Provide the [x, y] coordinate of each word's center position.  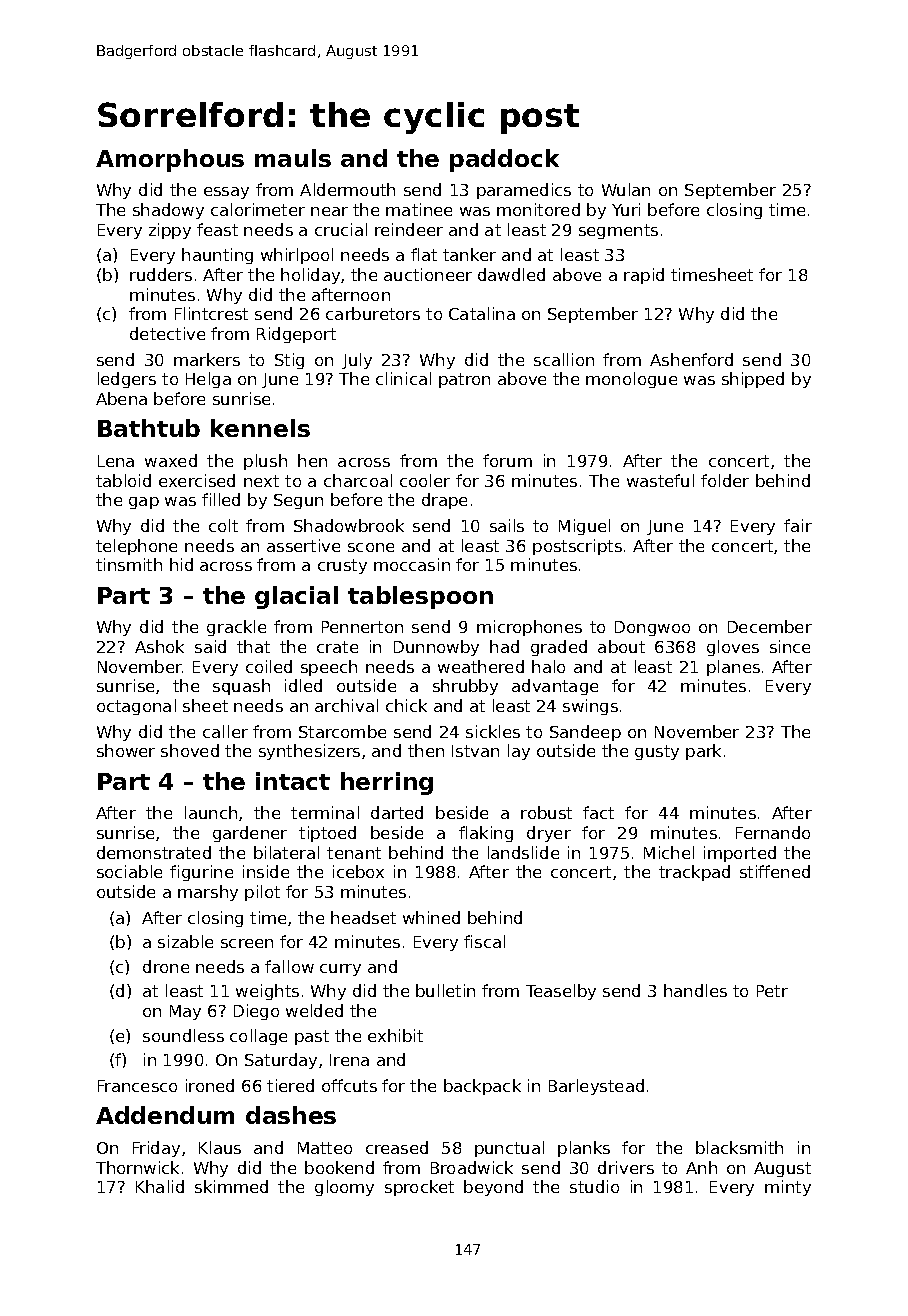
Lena [116, 461]
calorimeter [258, 209]
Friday [156, 1149]
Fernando [773, 832]
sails [507, 525]
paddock [504, 160]
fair [798, 525]
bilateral [286, 852]
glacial [296, 597]
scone [371, 547]
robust [546, 812]
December [770, 626]
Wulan [626, 189]
